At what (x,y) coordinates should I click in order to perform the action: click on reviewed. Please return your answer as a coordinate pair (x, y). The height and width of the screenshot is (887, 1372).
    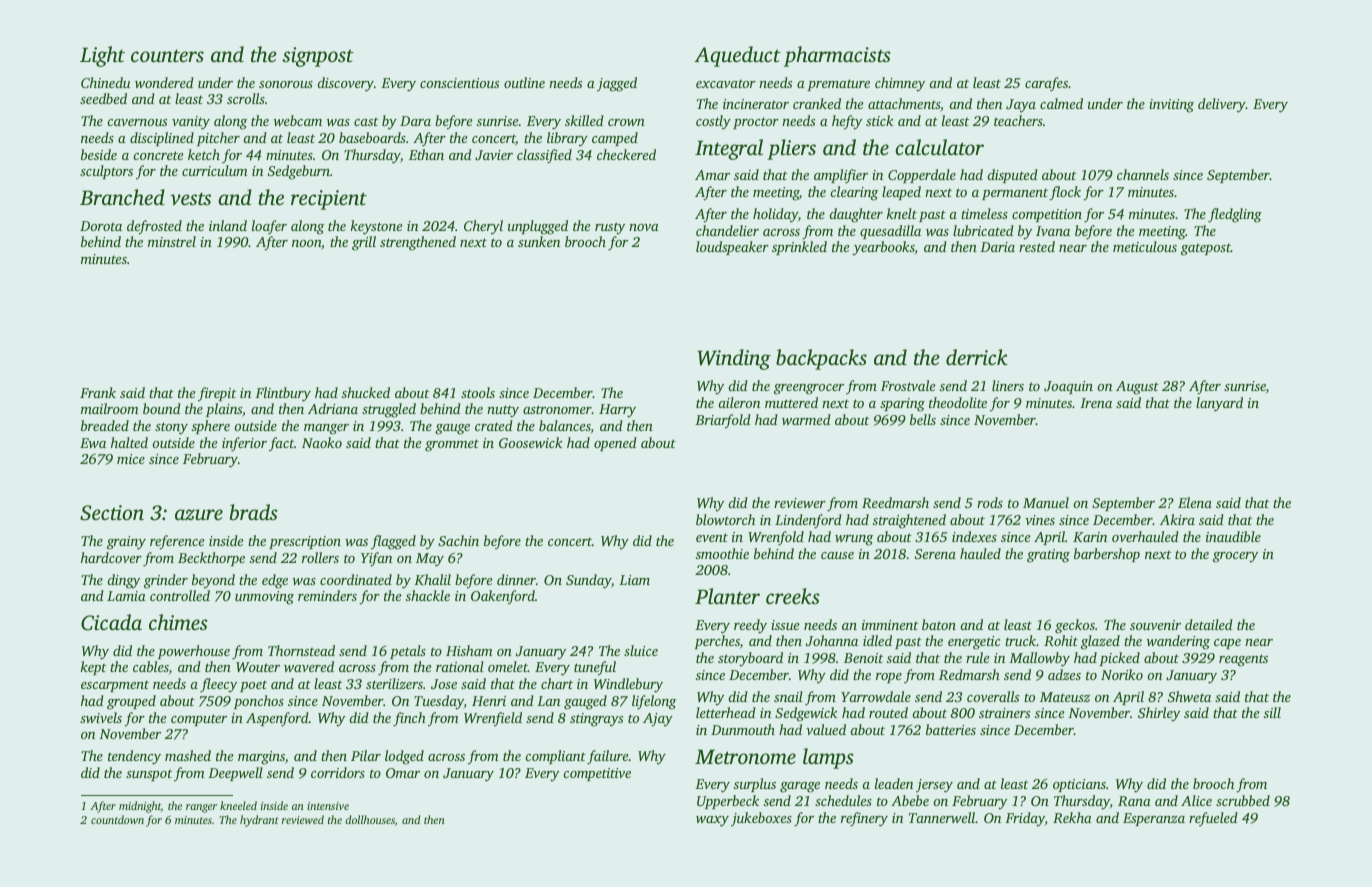
    Looking at the image, I should click on (303, 819).
